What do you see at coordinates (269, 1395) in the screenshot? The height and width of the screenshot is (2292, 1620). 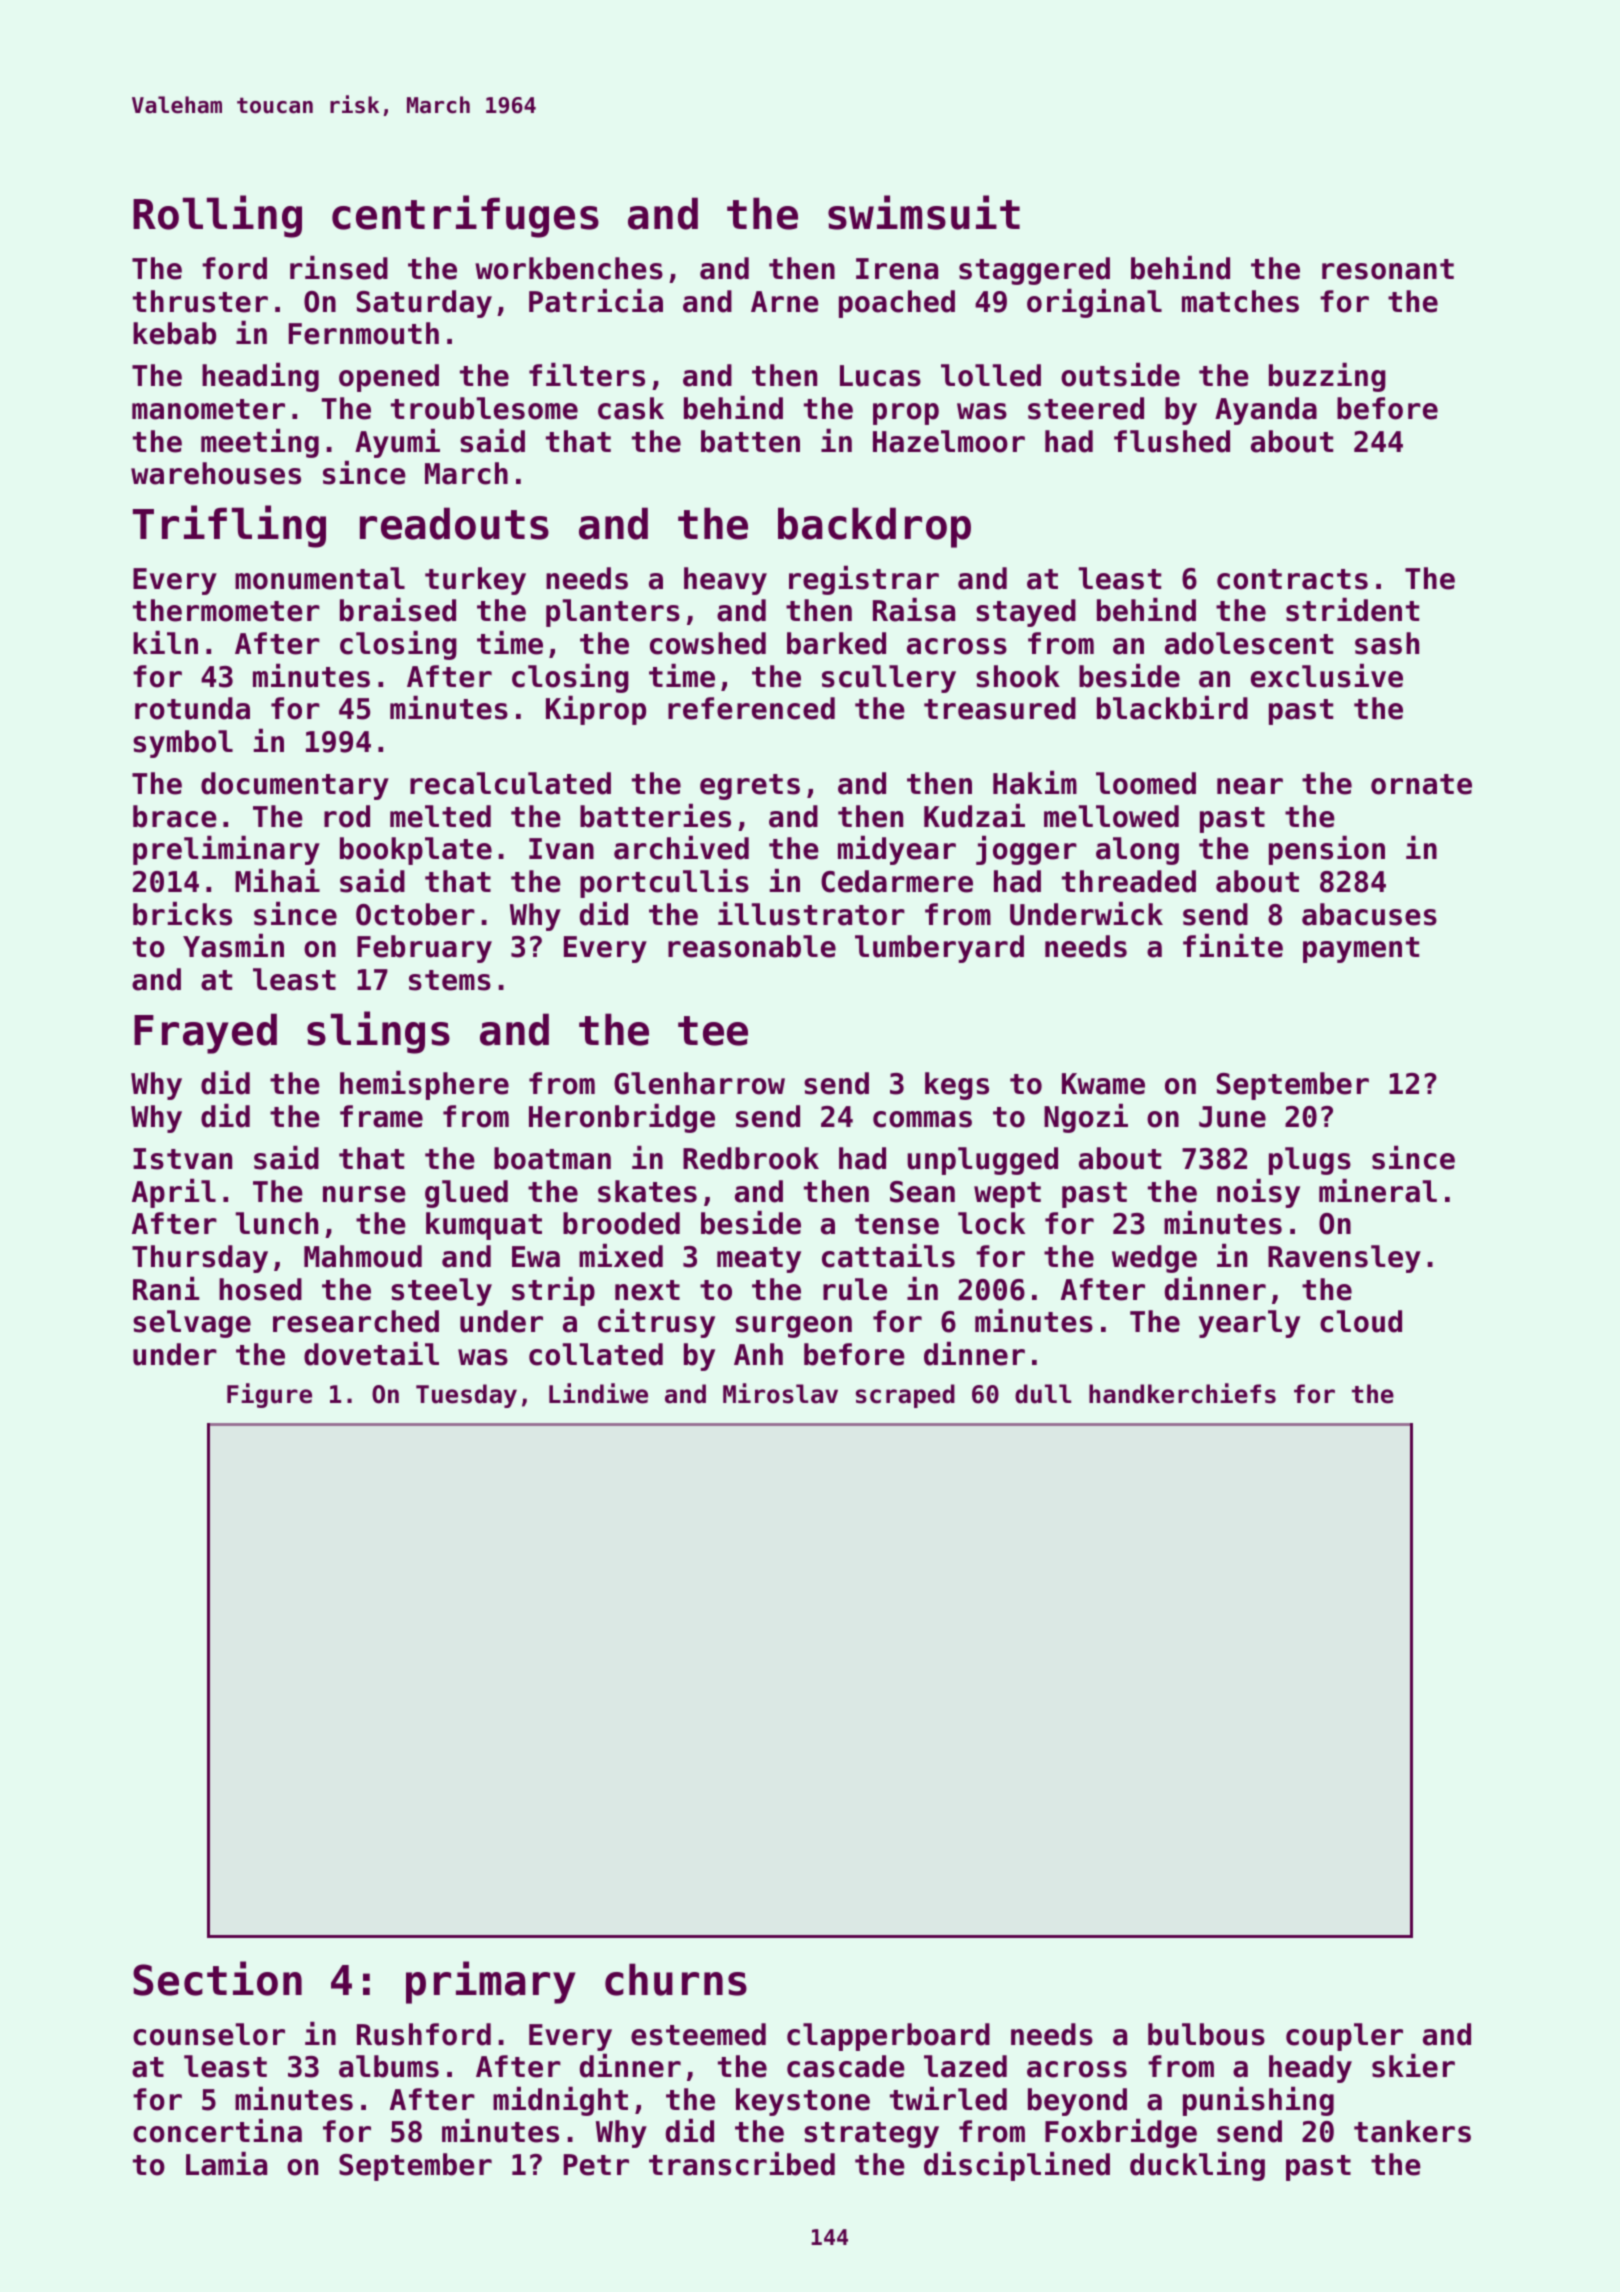 I see `Figure` at bounding box center [269, 1395].
